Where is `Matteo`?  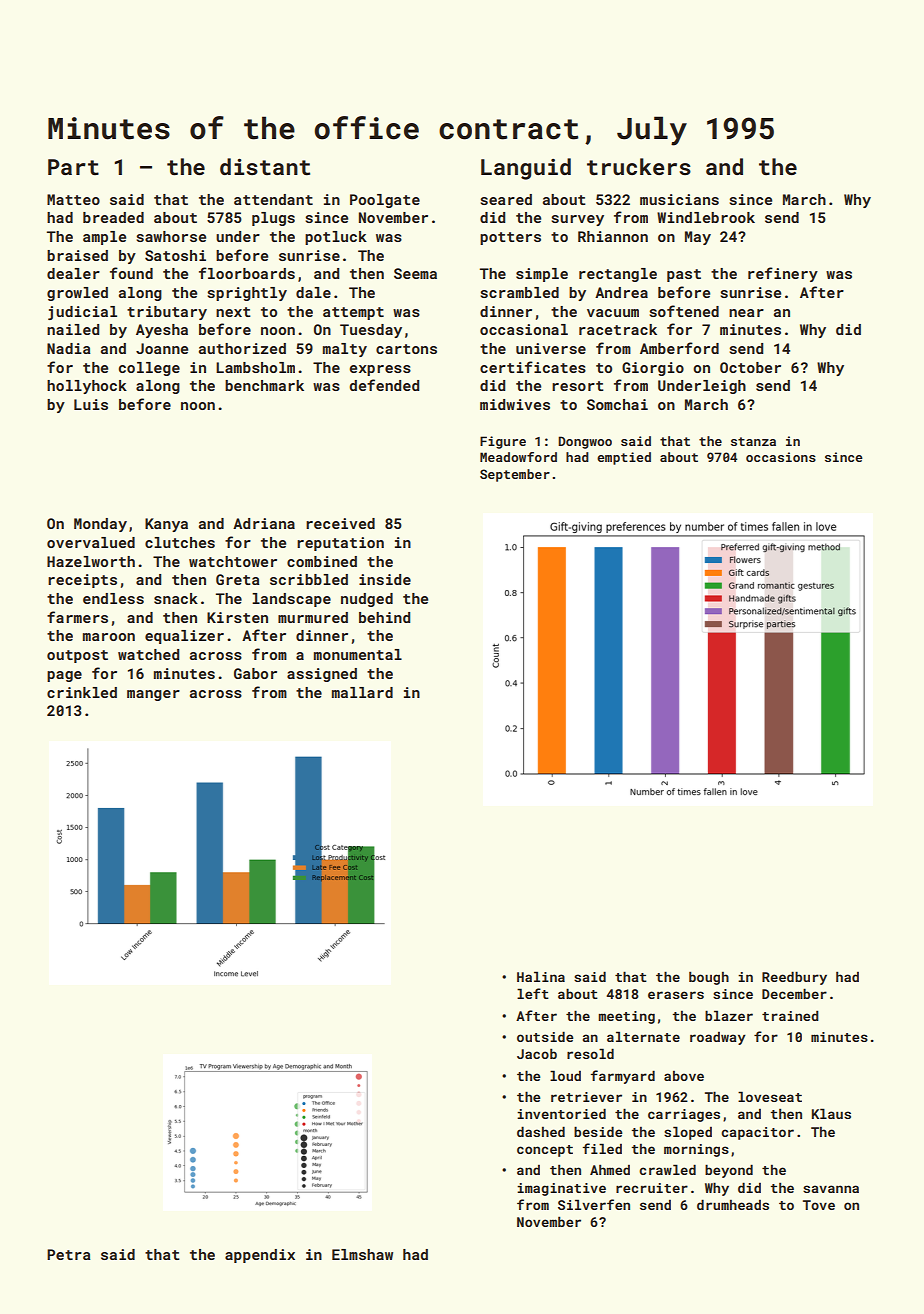
Matteo is located at coordinates (73, 199).
